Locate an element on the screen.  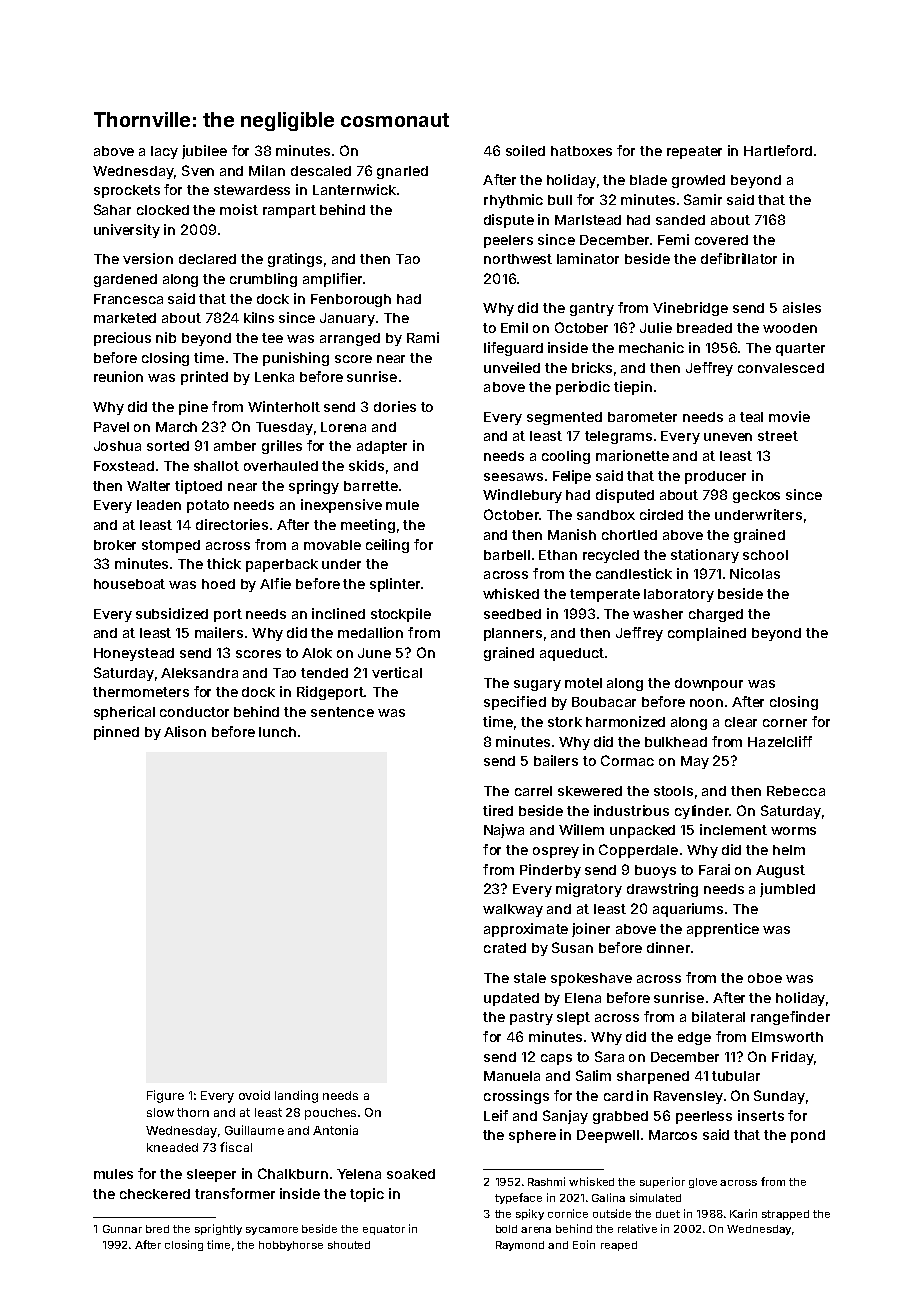
soiled is located at coordinates (525, 150).
